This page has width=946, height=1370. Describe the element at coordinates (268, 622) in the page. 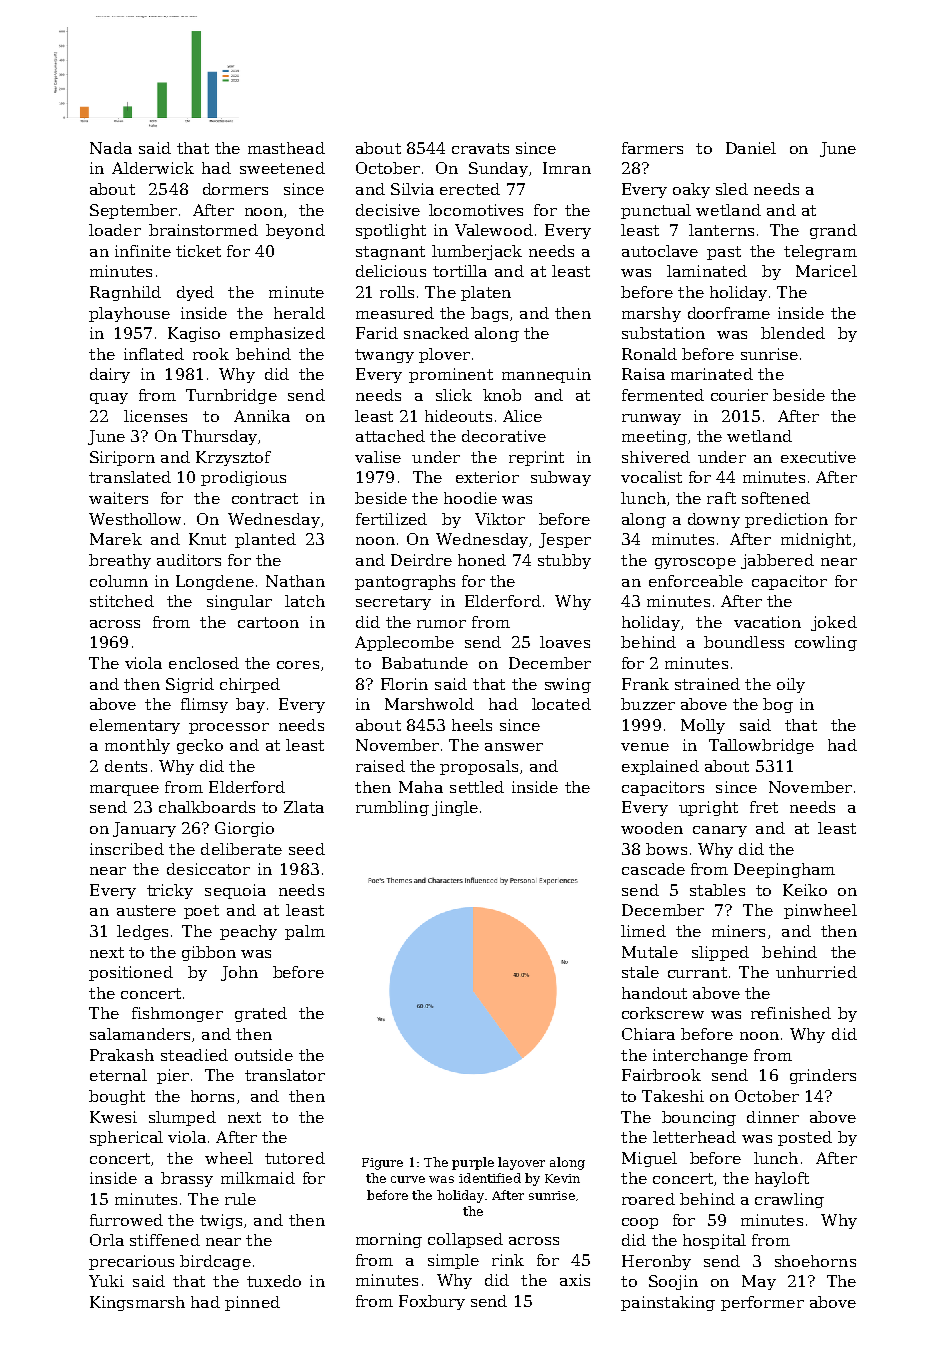

I see `cartoon` at that location.
